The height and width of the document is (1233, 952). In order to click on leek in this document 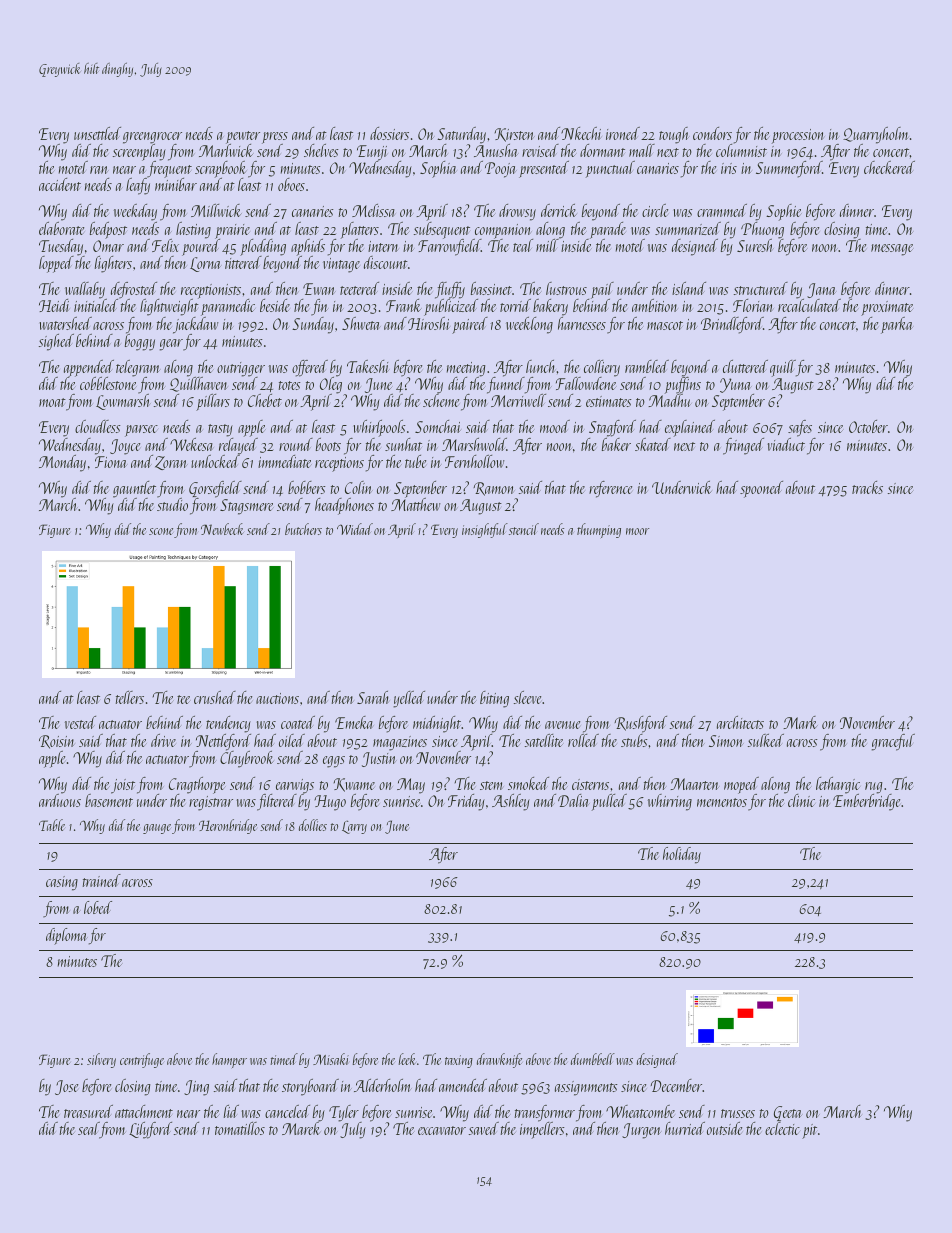, I will do `click(407, 1059)`.
